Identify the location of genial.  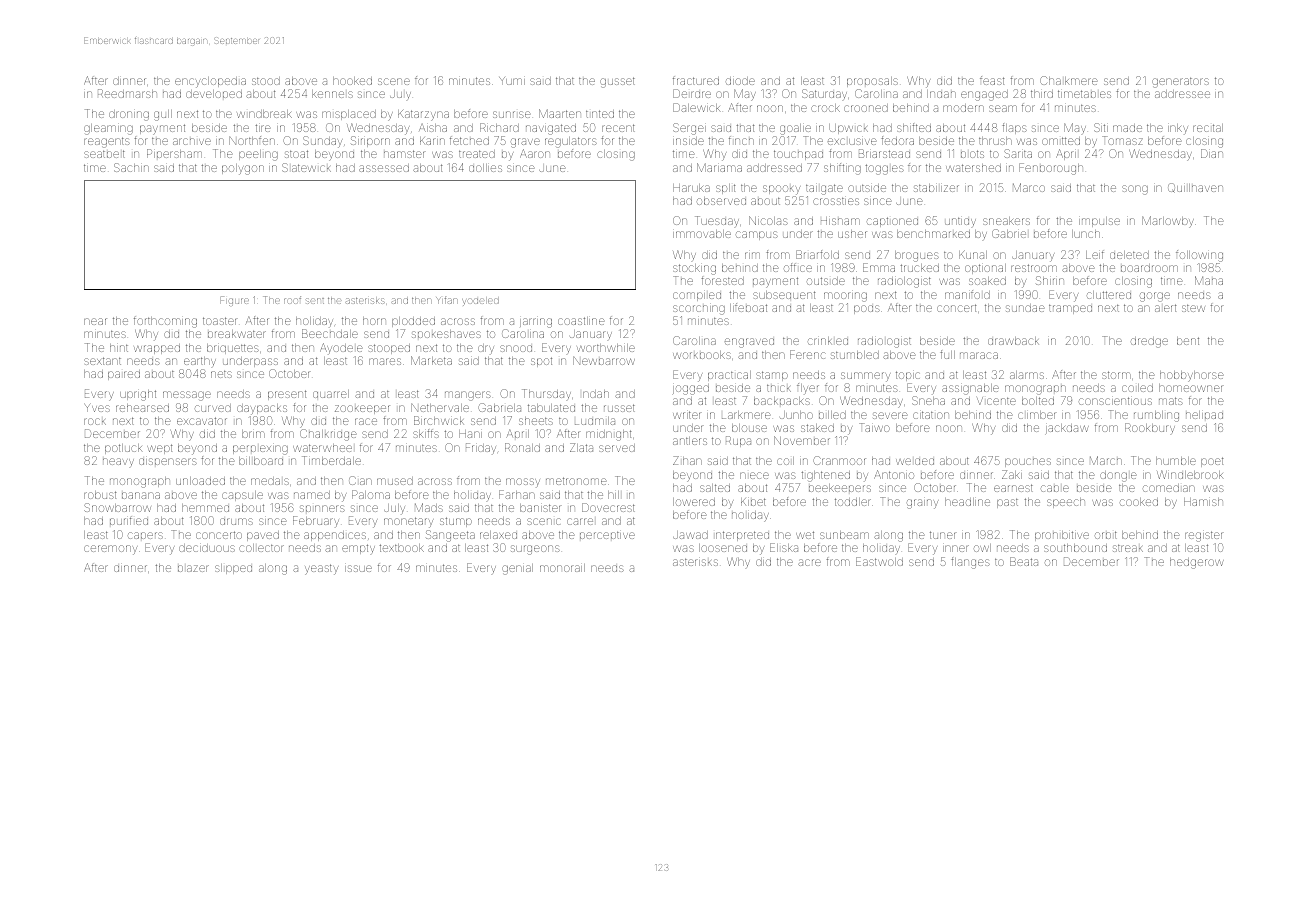
(517, 569).
